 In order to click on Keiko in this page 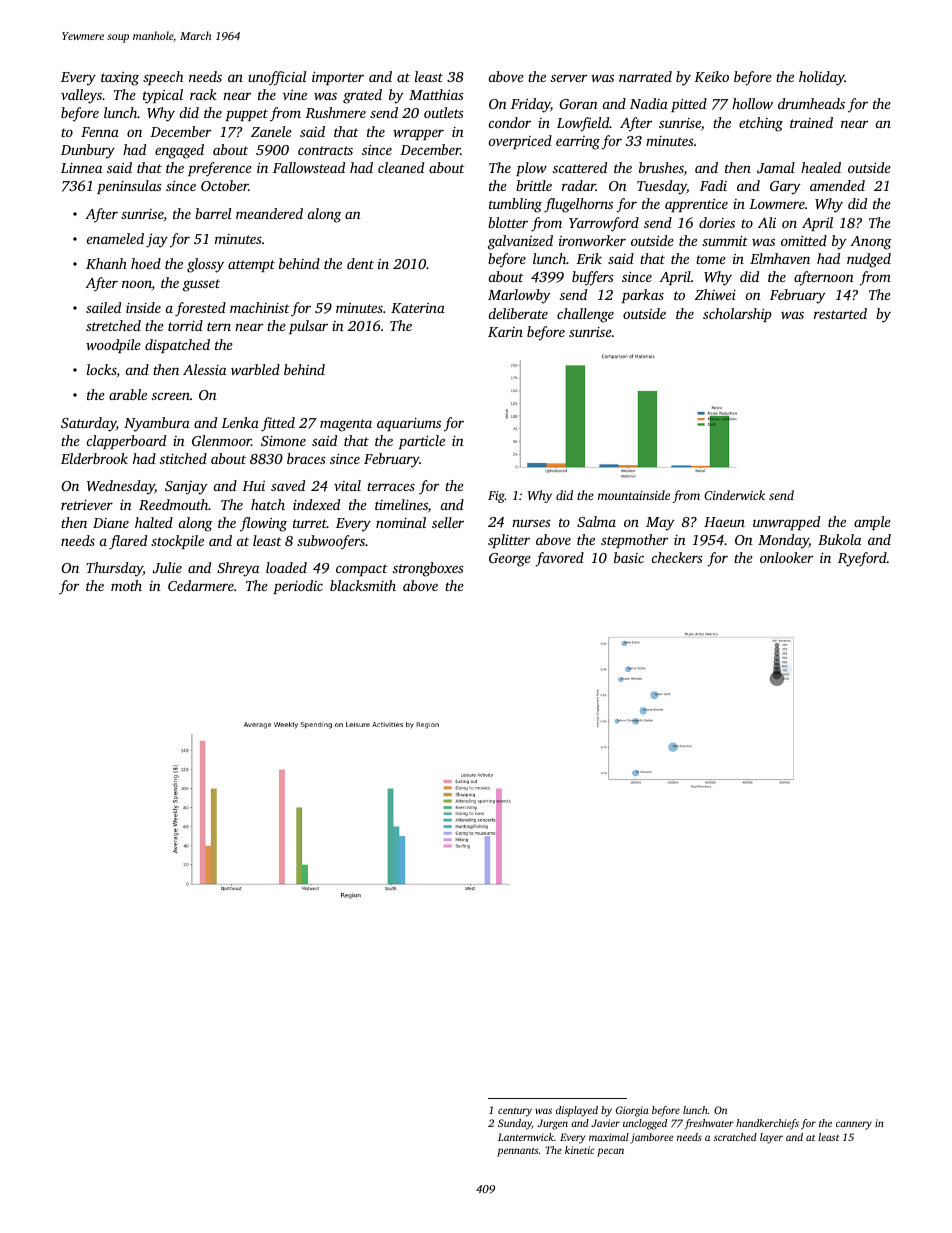, I will do `click(711, 76)`.
